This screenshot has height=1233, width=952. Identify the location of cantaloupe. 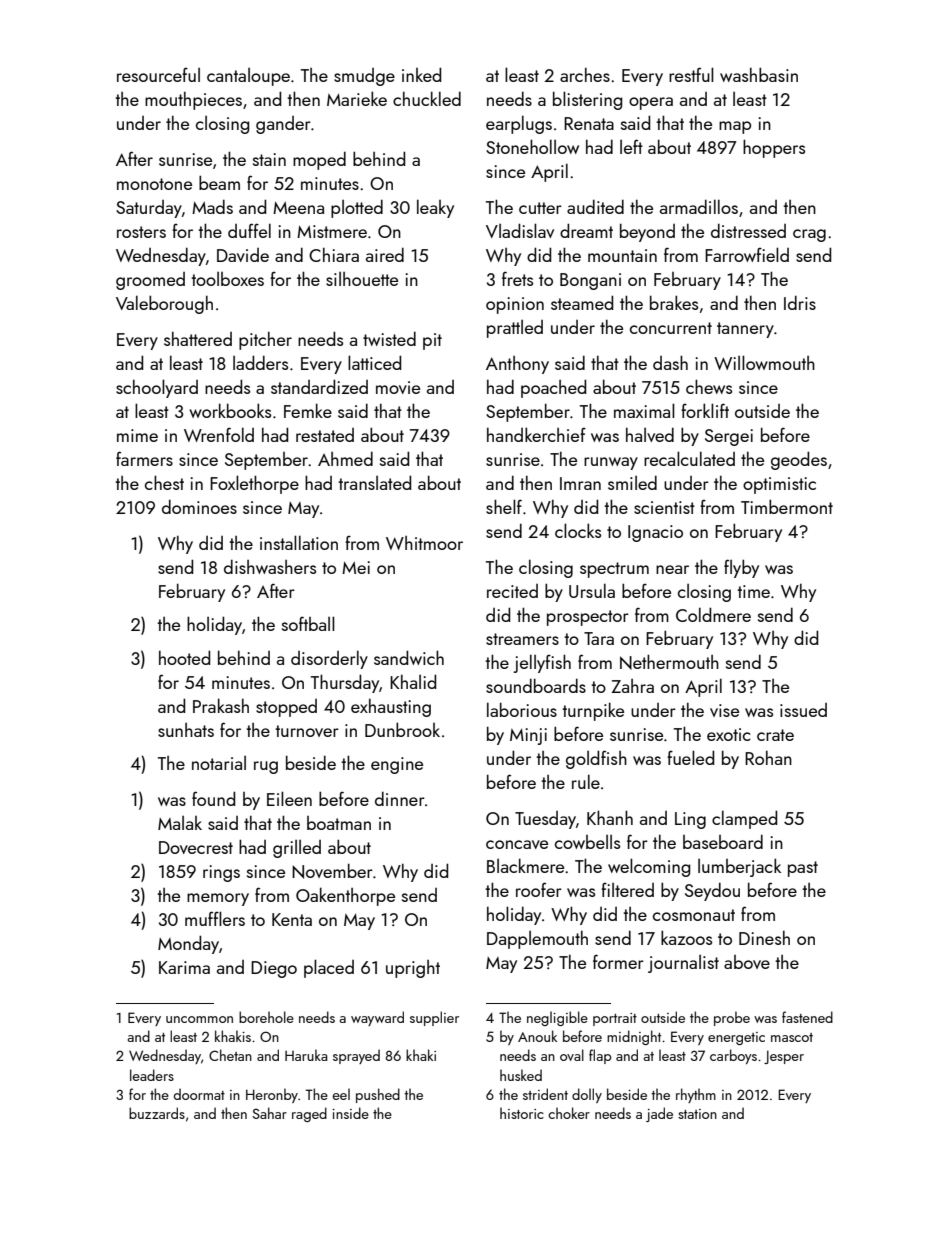
(248, 77).
